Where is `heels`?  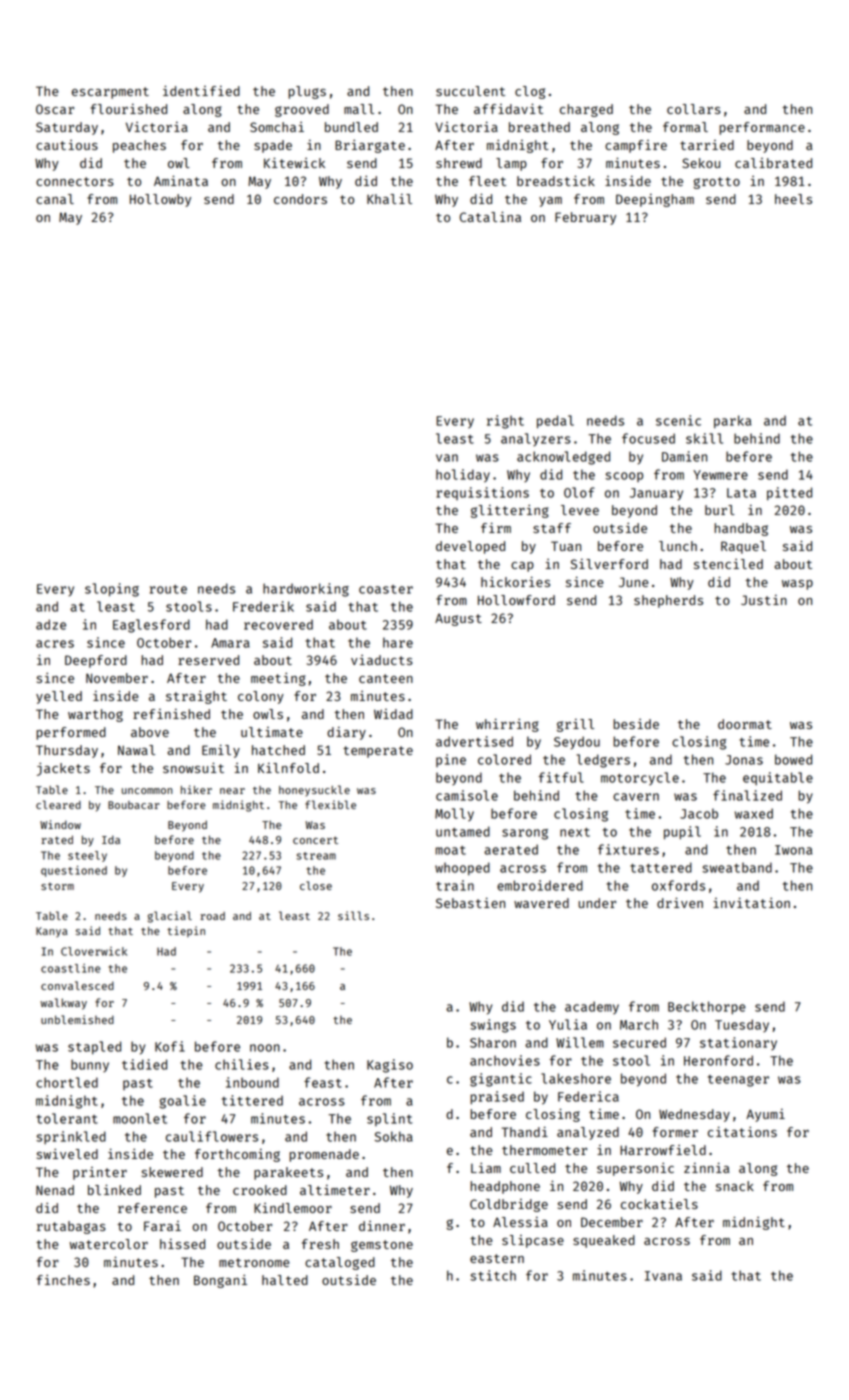
heels is located at coordinates (793, 199).
